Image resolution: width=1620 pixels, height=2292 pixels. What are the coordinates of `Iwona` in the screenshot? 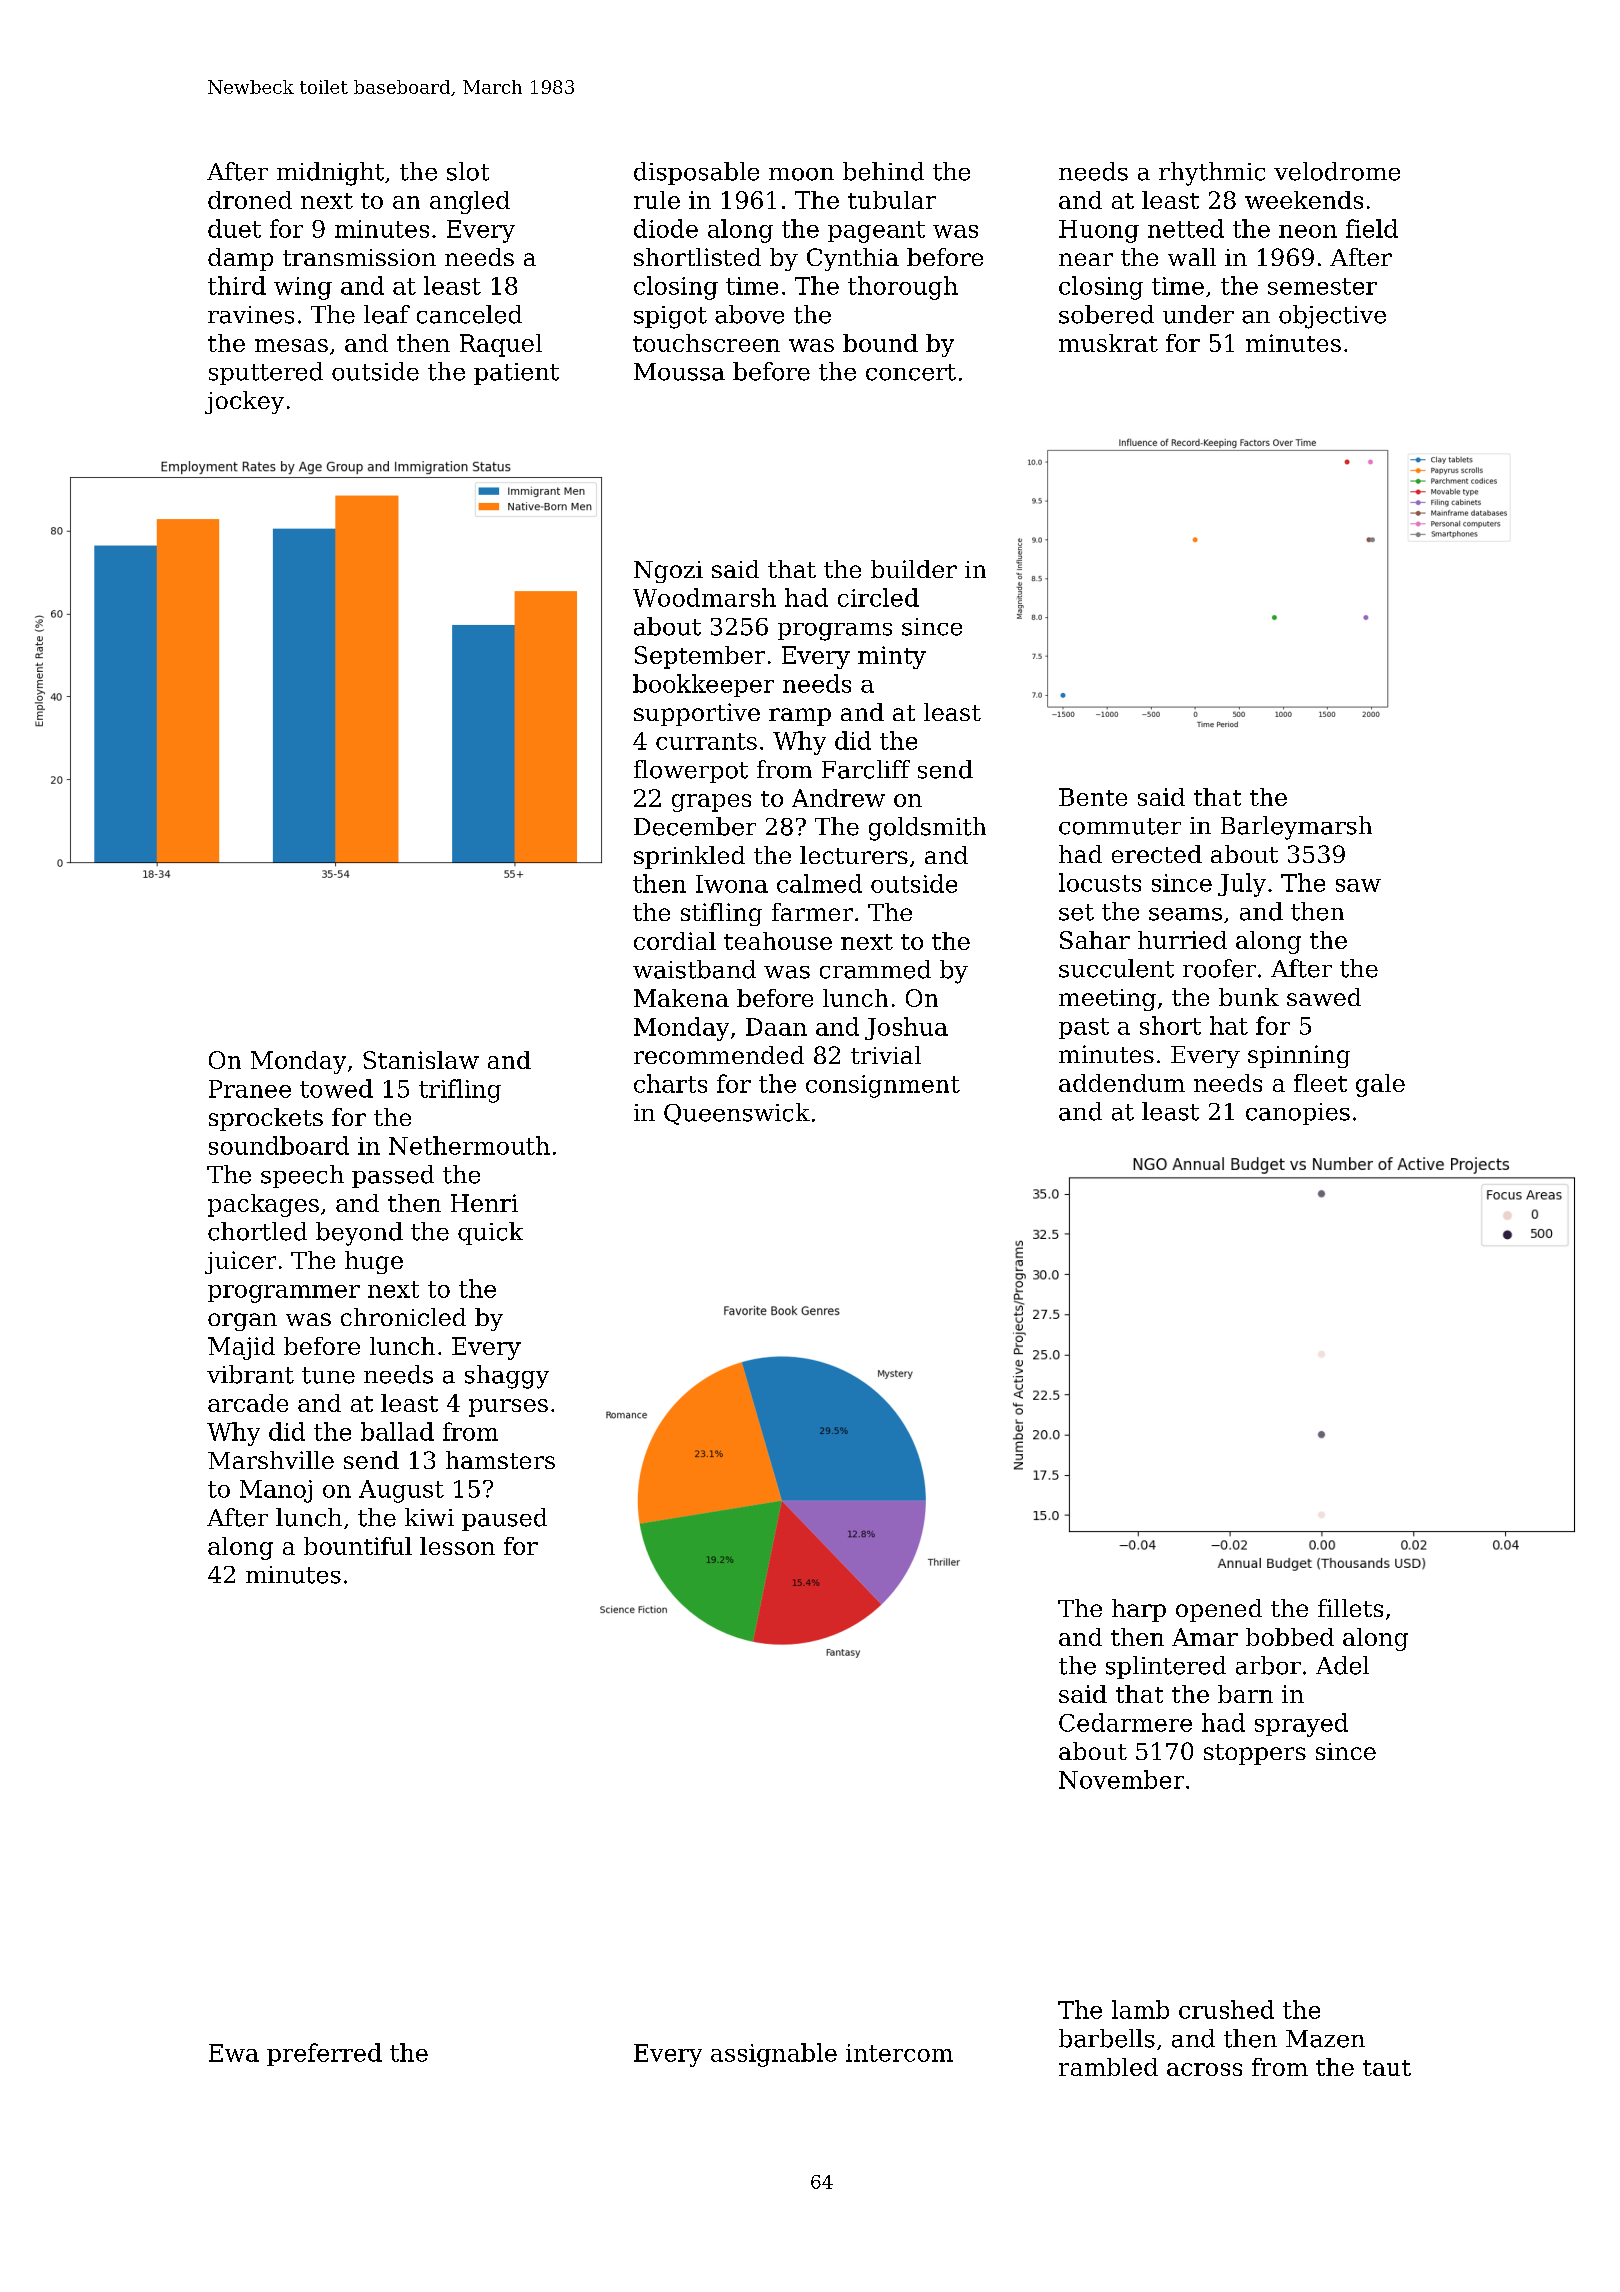 It's located at (732, 884).
